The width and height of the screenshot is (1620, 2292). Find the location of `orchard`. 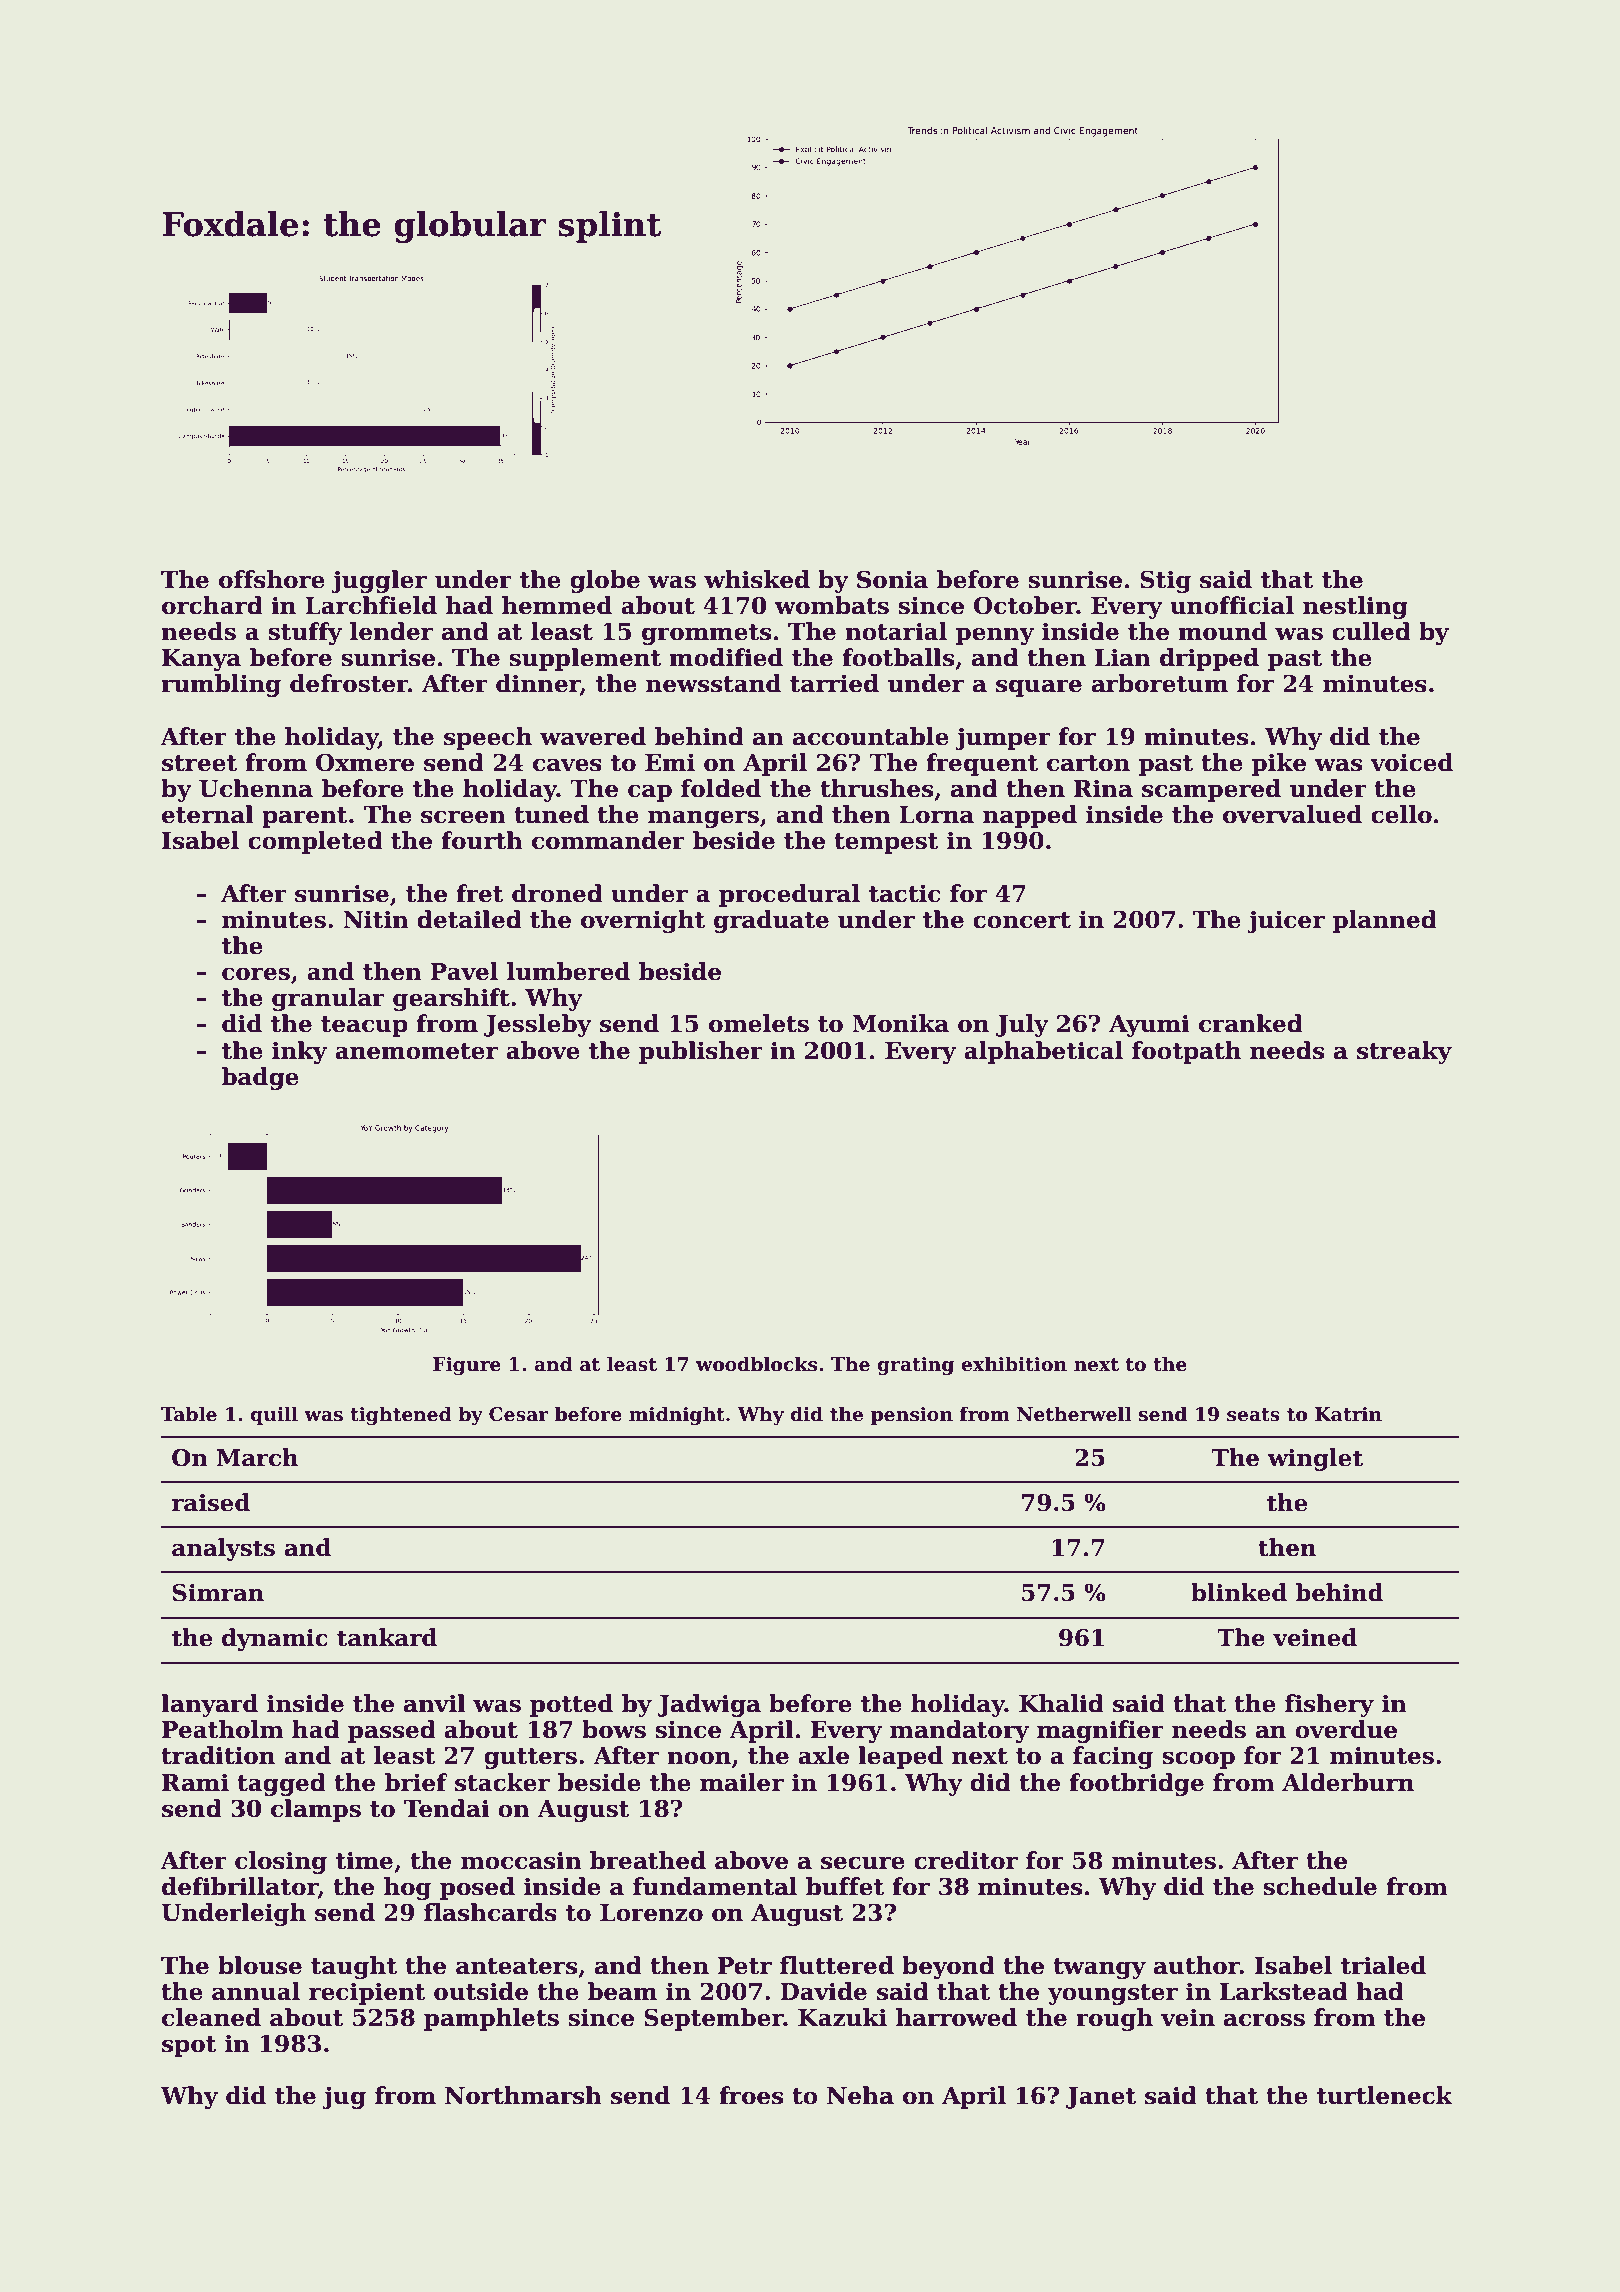

orchard is located at coordinates (212, 605).
